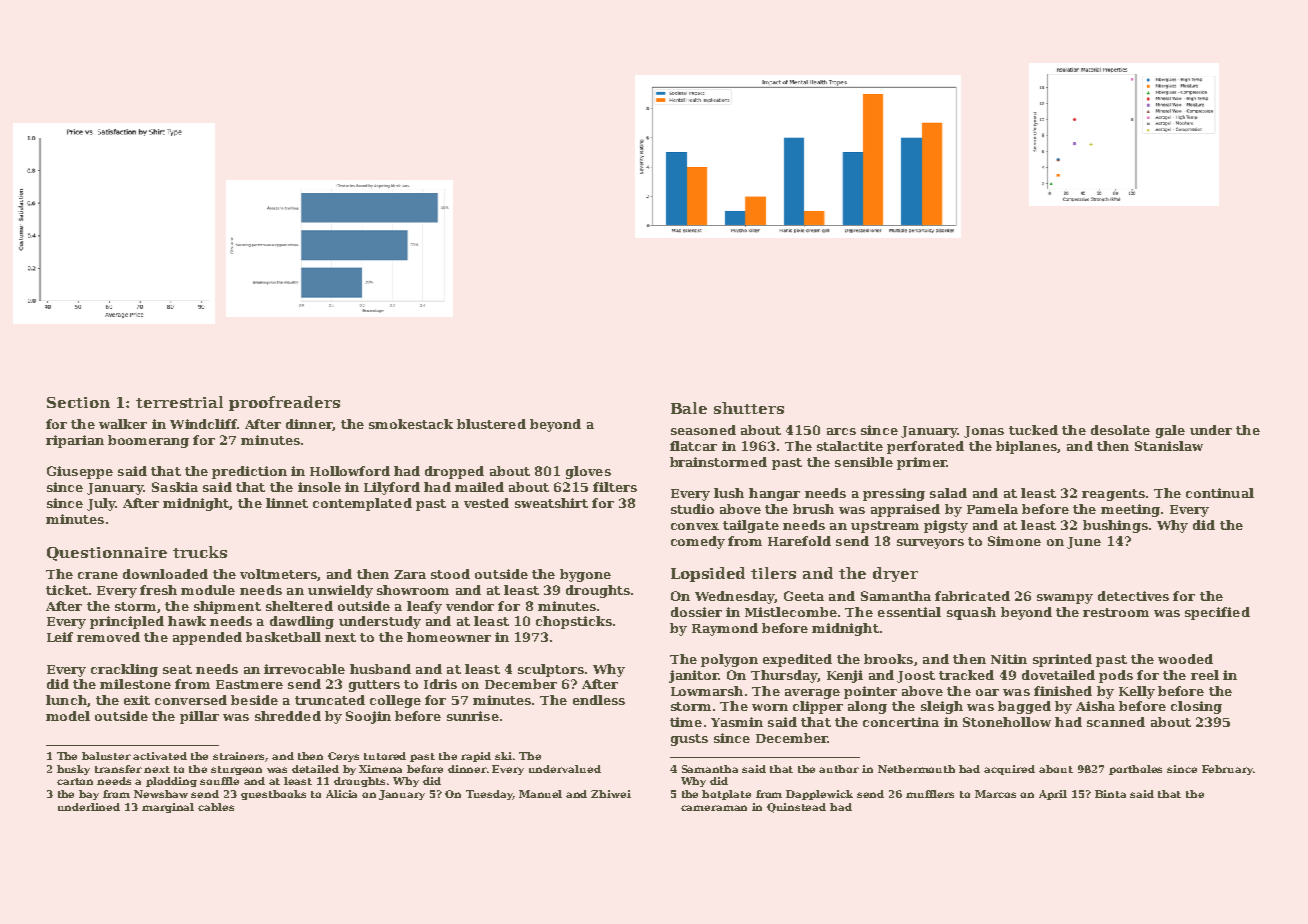  I want to click on detectives, so click(1133, 596).
